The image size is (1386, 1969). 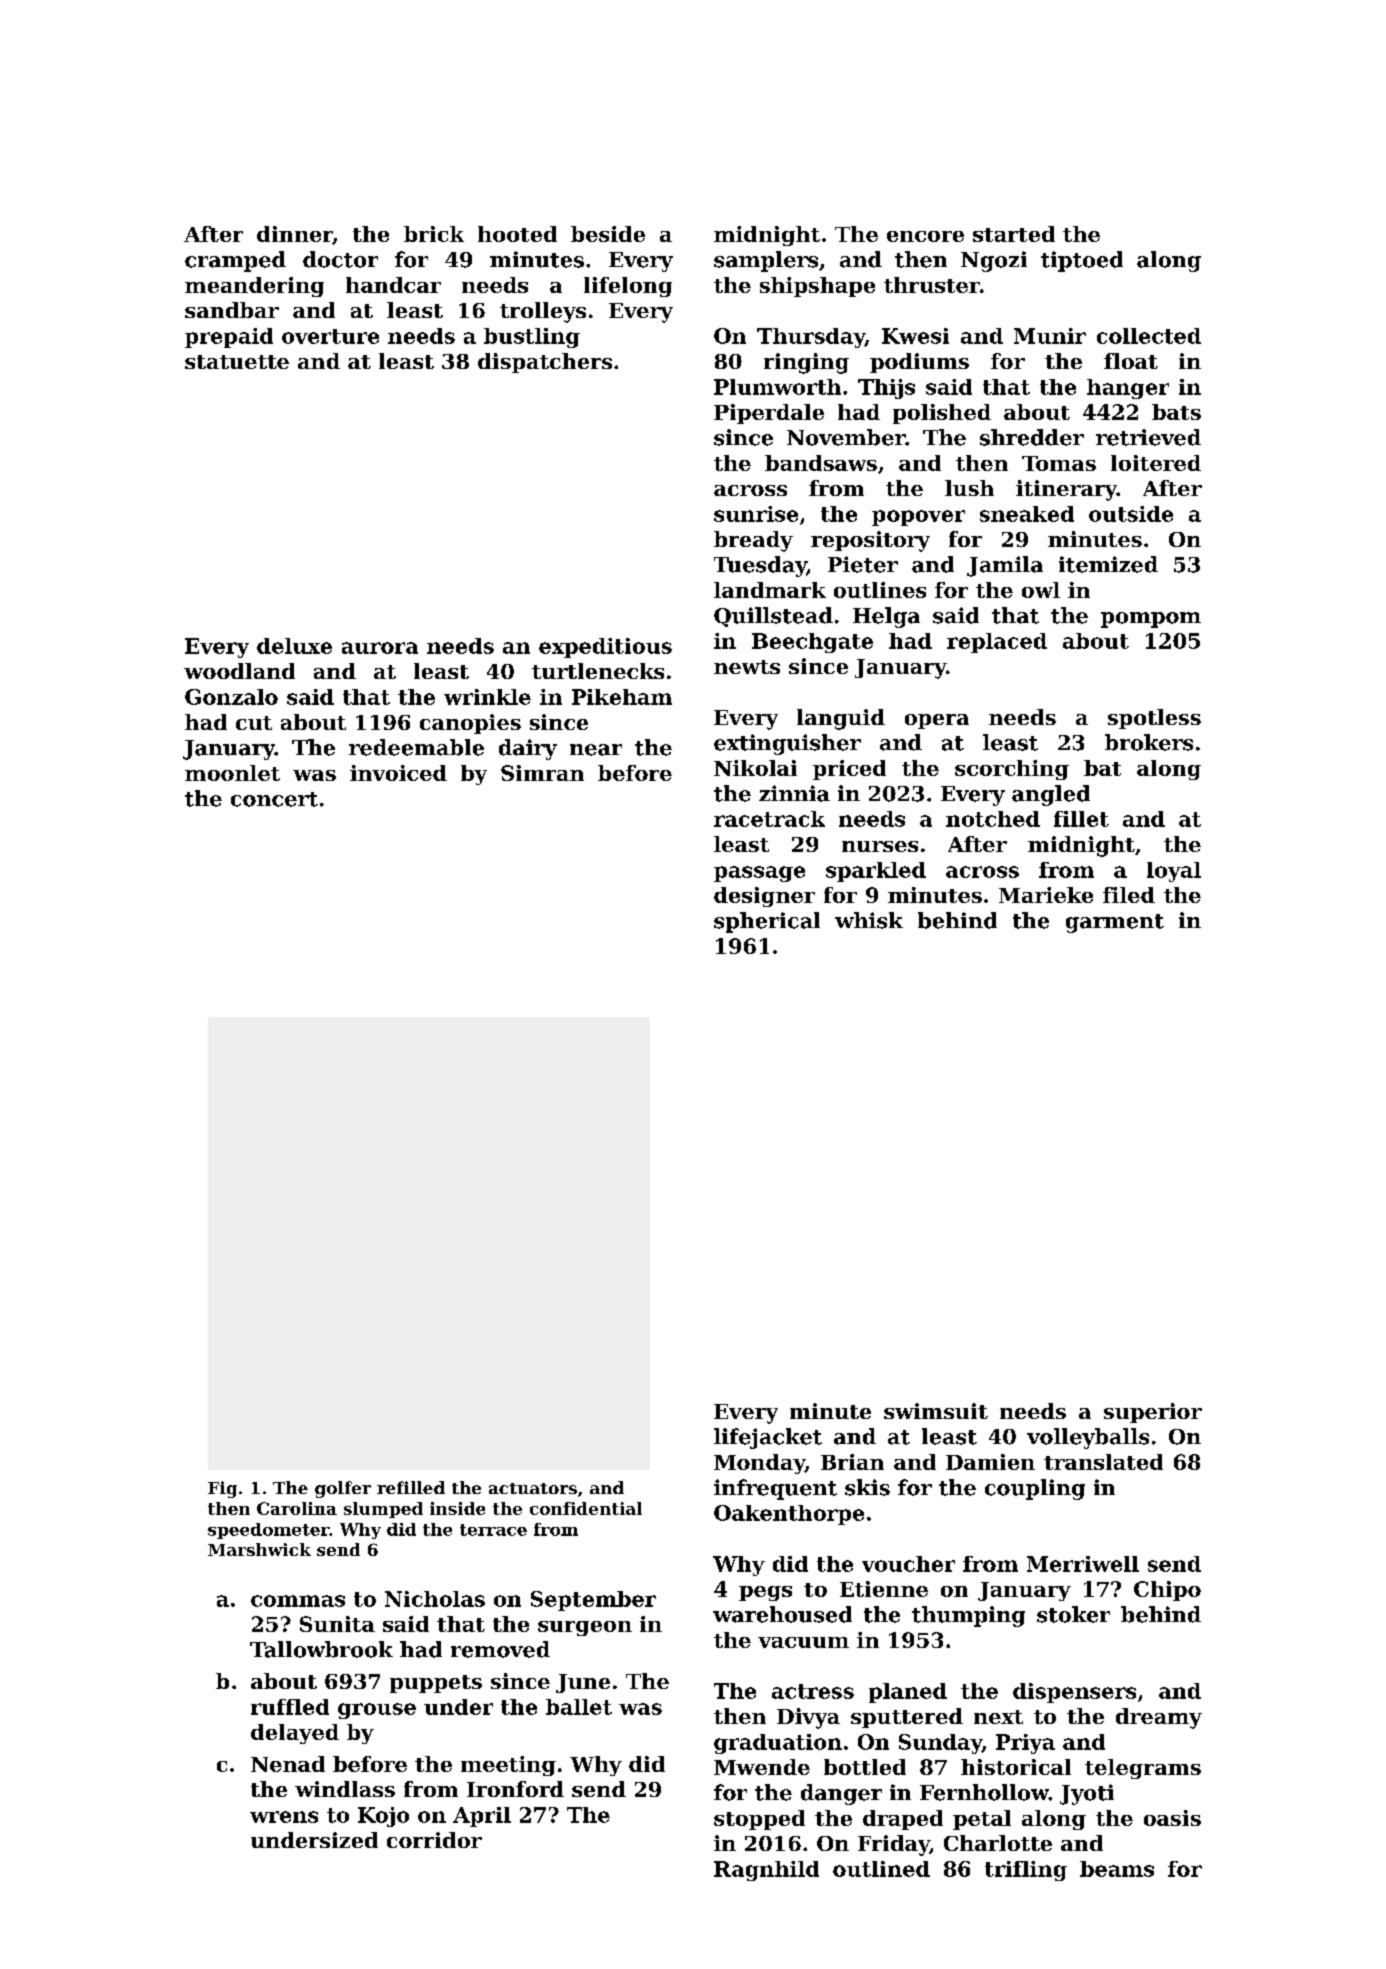 What do you see at coordinates (259, 1549) in the screenshot?
I see `Marshwick` at bounding box center [259, 1549].
